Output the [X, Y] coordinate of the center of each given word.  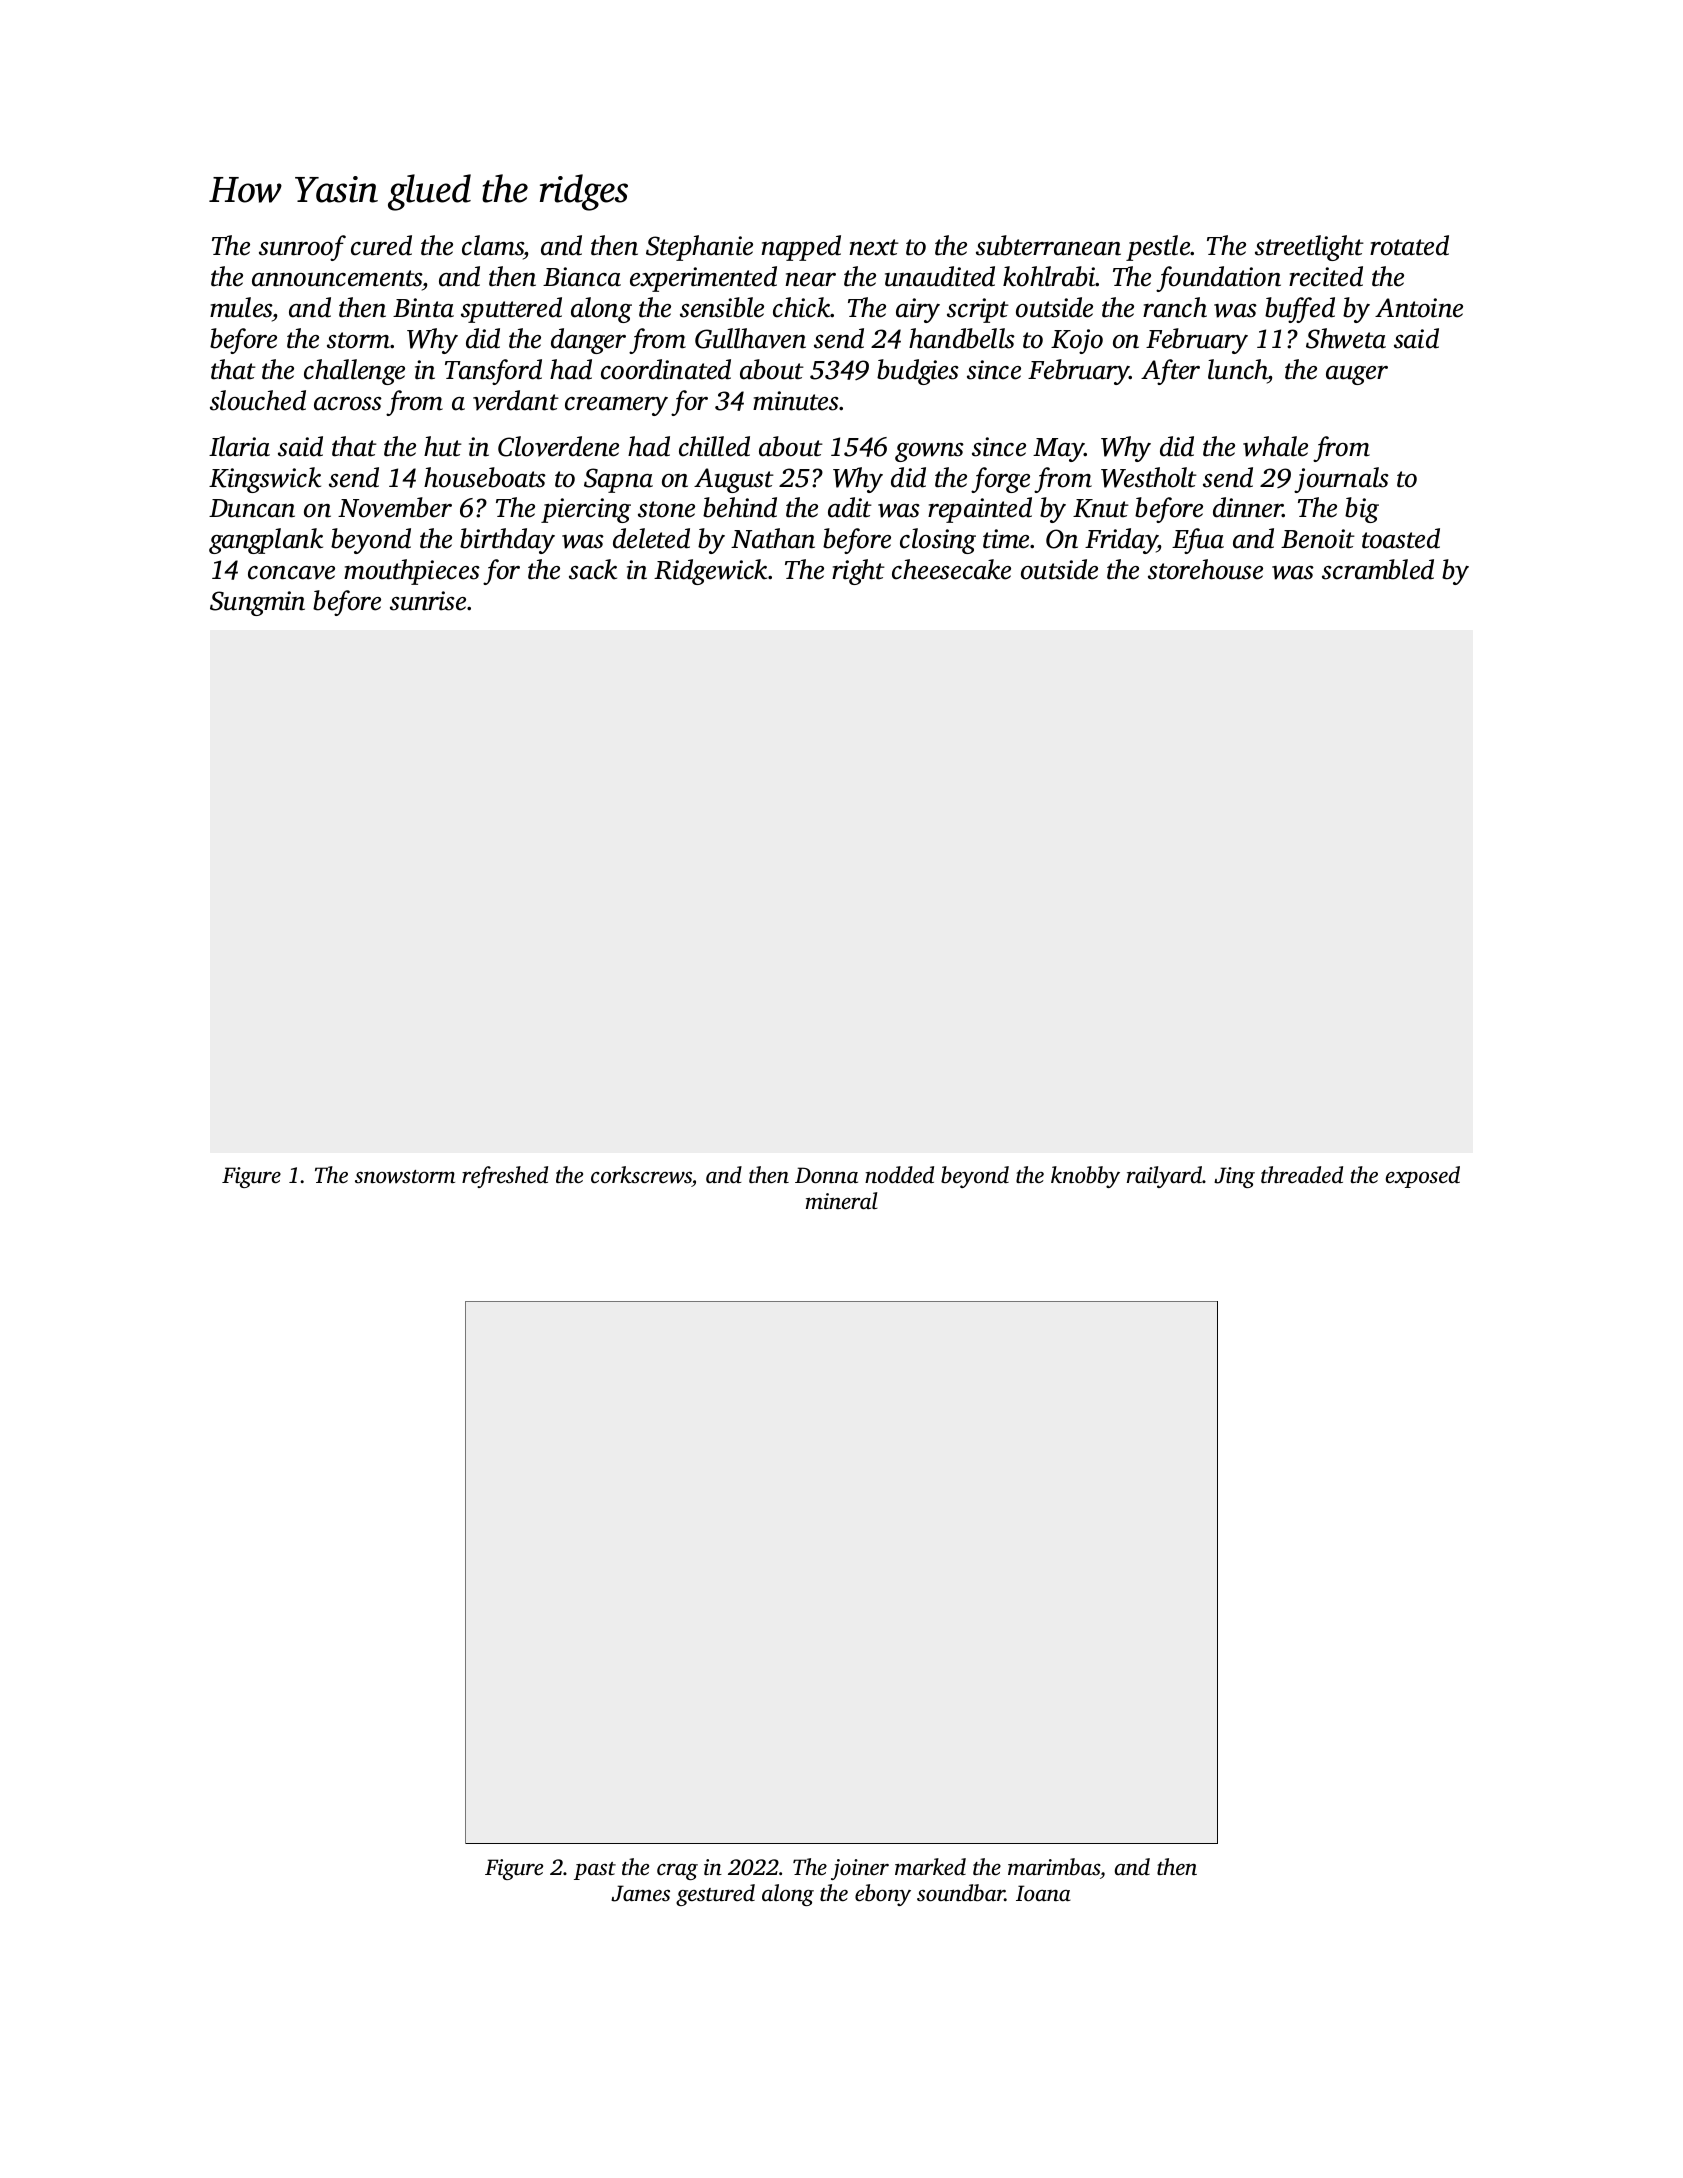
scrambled [1378, 569]
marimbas [1054, 1867]
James [640, 1893]
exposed [1423, 1177]
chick [802, 307]
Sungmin [257, 603]
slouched [258, 400]
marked [930, 1866]
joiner [860, 1869]
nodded [899, 1175]
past [595, 1871]
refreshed [505, 1177]
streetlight [1309, 248]
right [858, 572]
